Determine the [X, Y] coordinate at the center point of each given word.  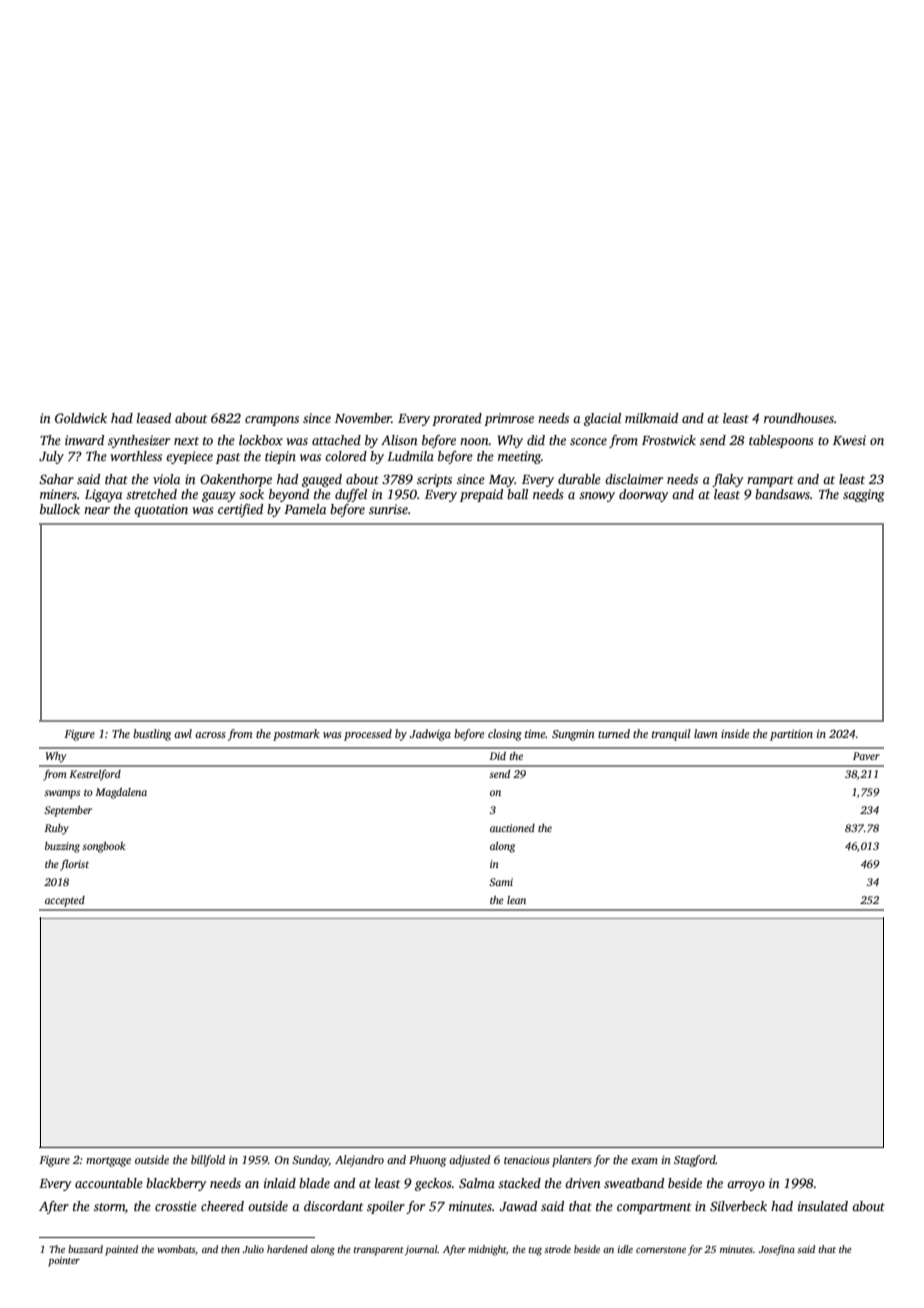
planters [572, 1161]
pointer [64, 1261]
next [186, 441]
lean [516, 900]
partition [791, 735]
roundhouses [799, 418]
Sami [501, 882]
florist [74, 865]
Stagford [695, 1161]
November [363, 418]
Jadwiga [430, 735]
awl [183, 733]
